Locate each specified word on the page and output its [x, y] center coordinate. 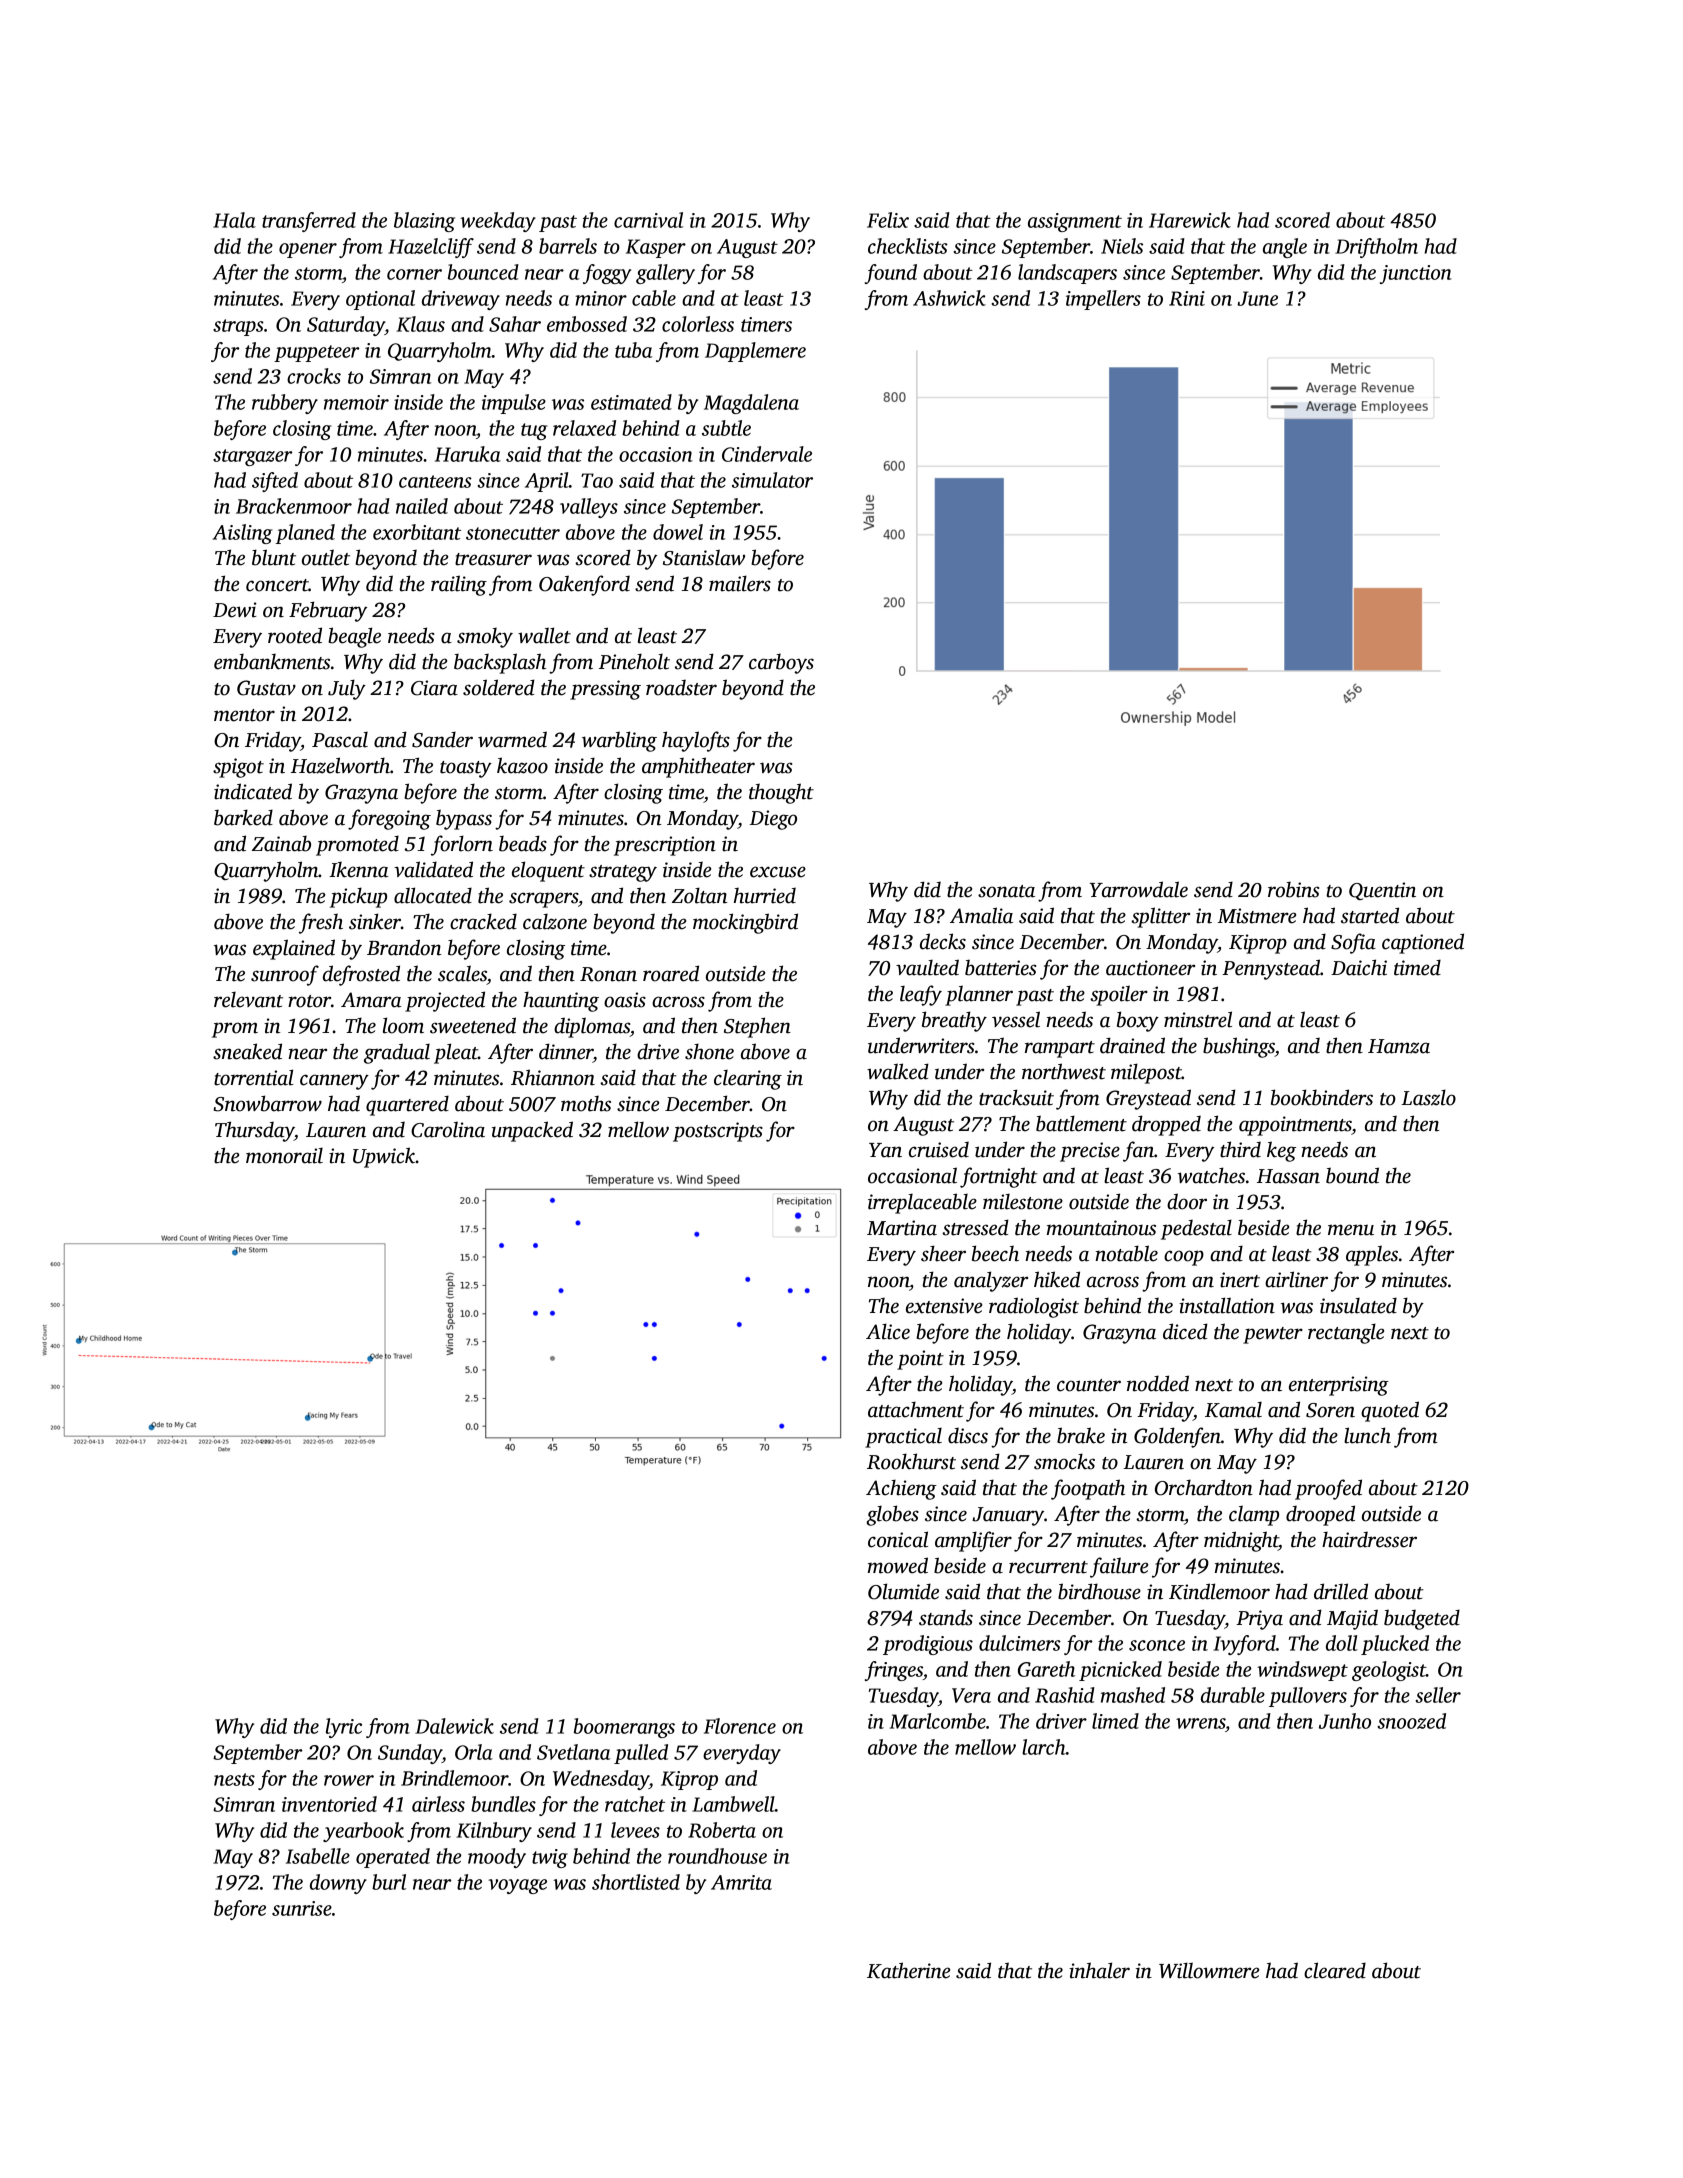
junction [1416, 274]
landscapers [1067, 274]
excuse [778, 872]
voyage [518, 1886]
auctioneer [1150, 968]
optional [380, 300]
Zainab [281, 844]
